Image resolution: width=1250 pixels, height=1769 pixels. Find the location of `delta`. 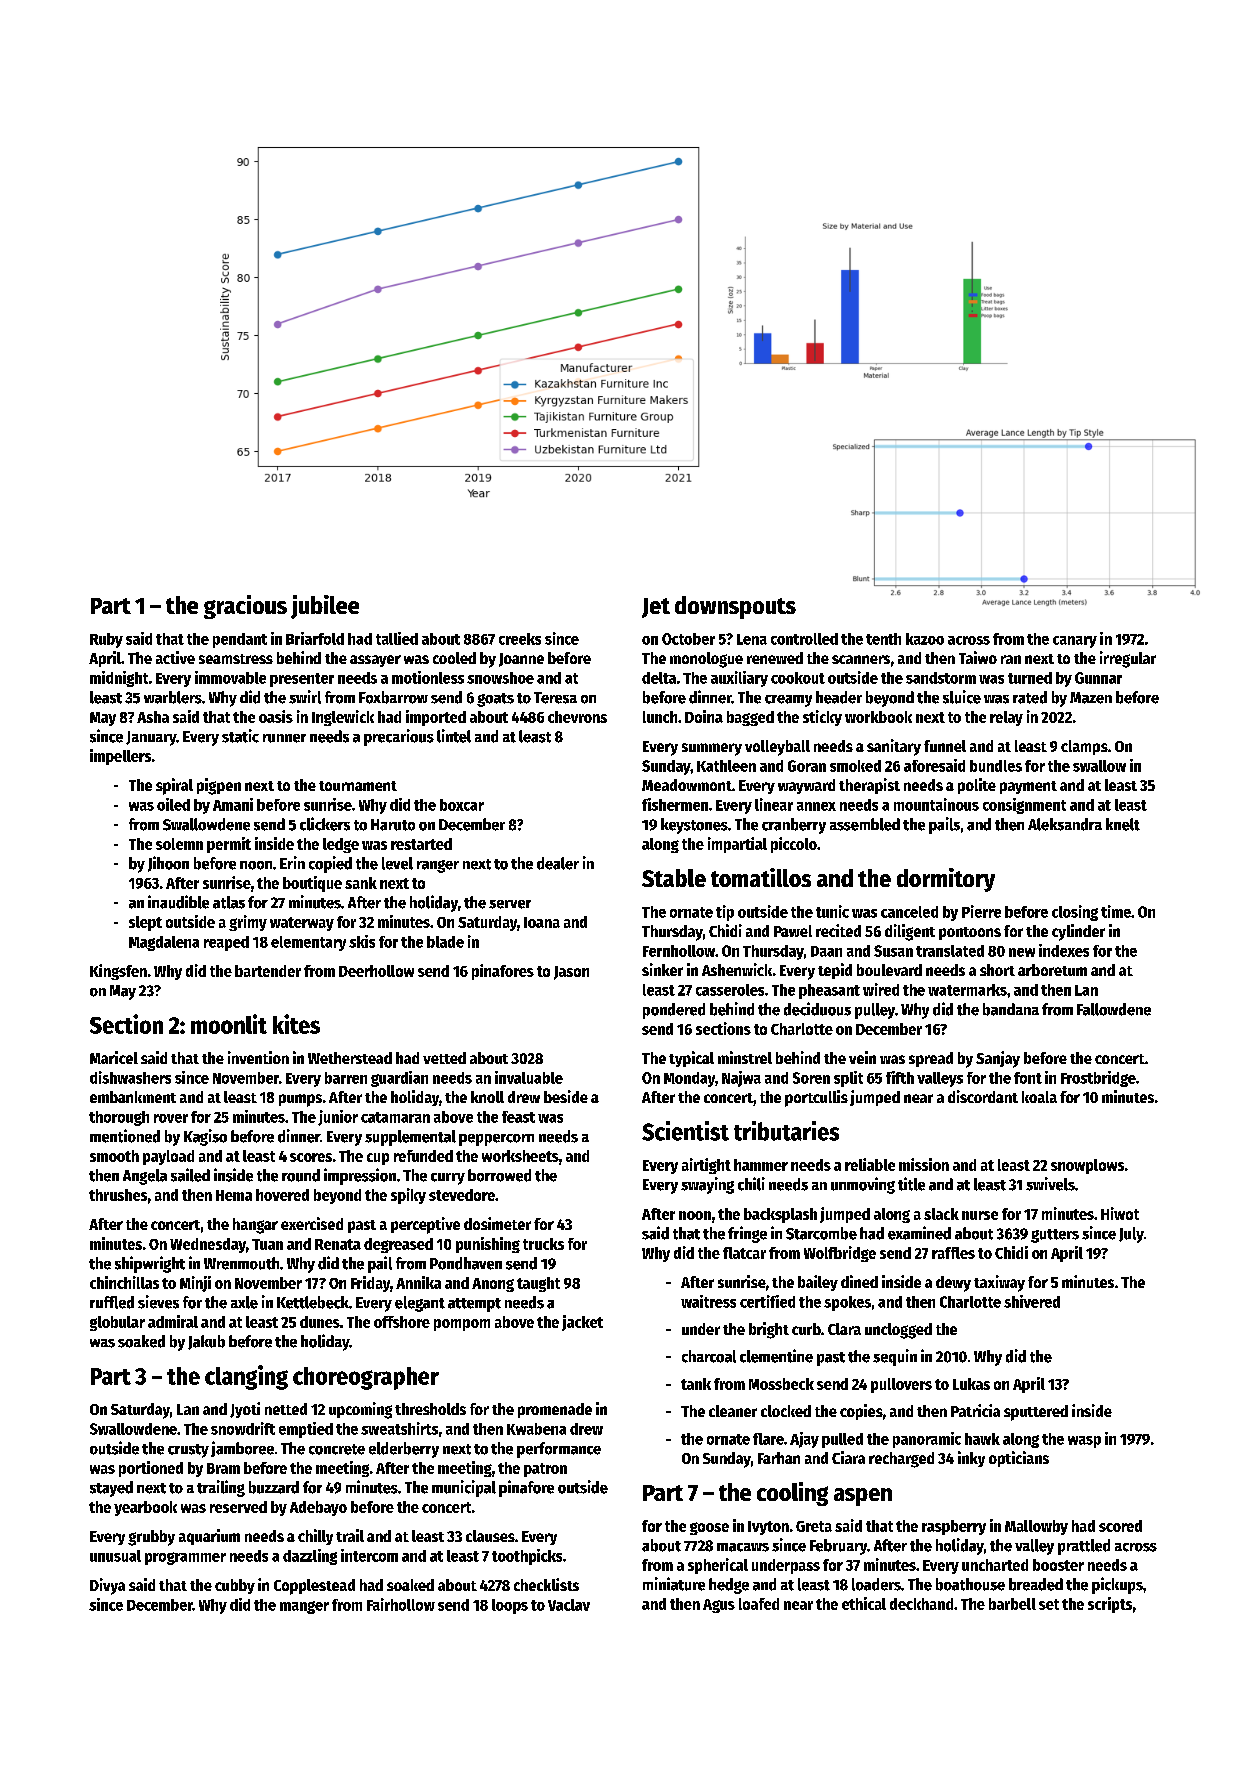

delta is located at coordinates (659, 678).
